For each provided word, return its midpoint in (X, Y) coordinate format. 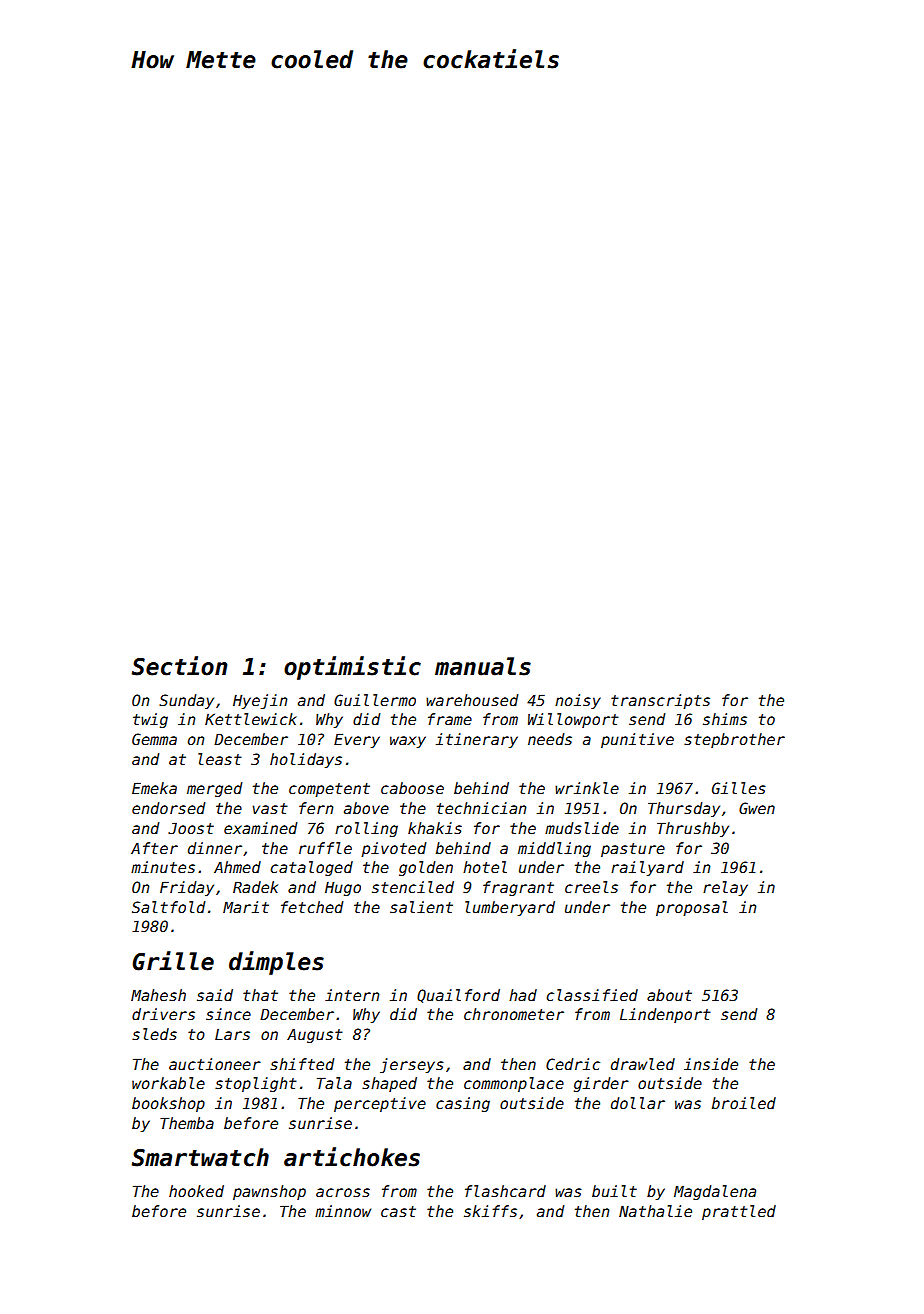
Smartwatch (200, 1157)
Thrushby (693, 829)
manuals (483, 666)
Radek (255, 887)
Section (180, 666)
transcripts (660, 701)
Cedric (573, 1064)
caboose (412, 788)
